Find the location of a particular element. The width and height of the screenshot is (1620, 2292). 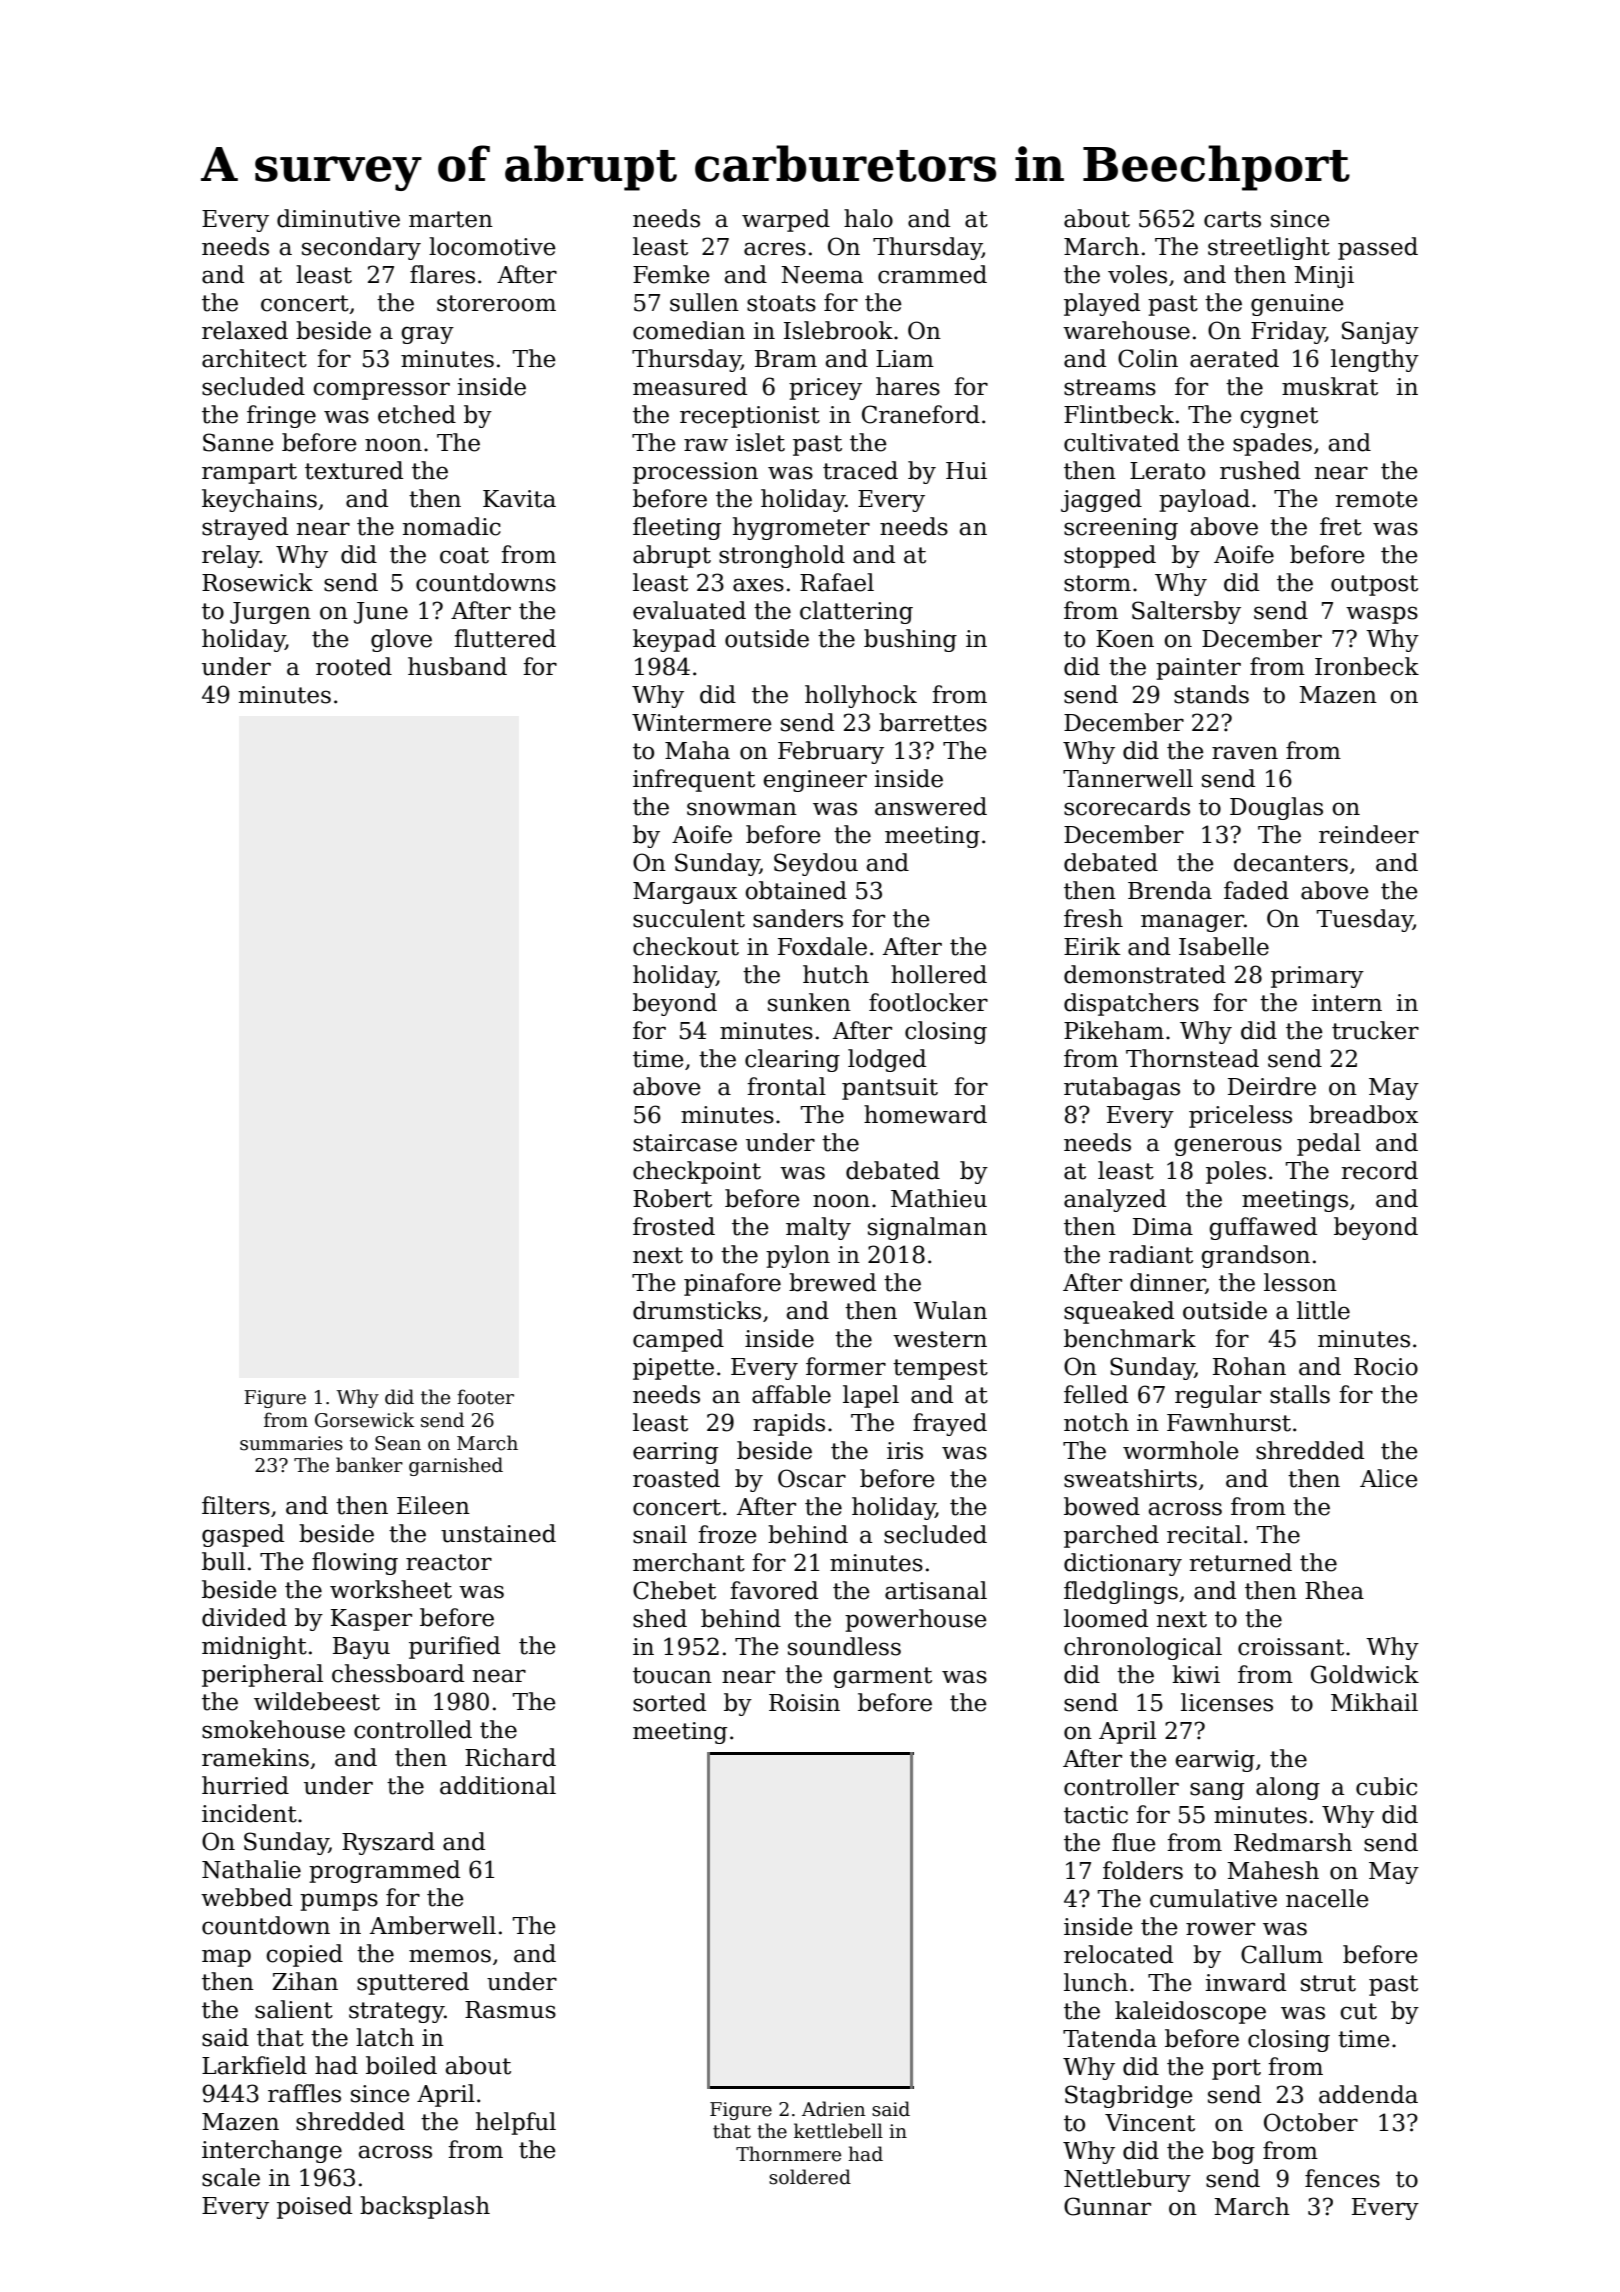

Adrien is located at coordinates (834, 2109).
